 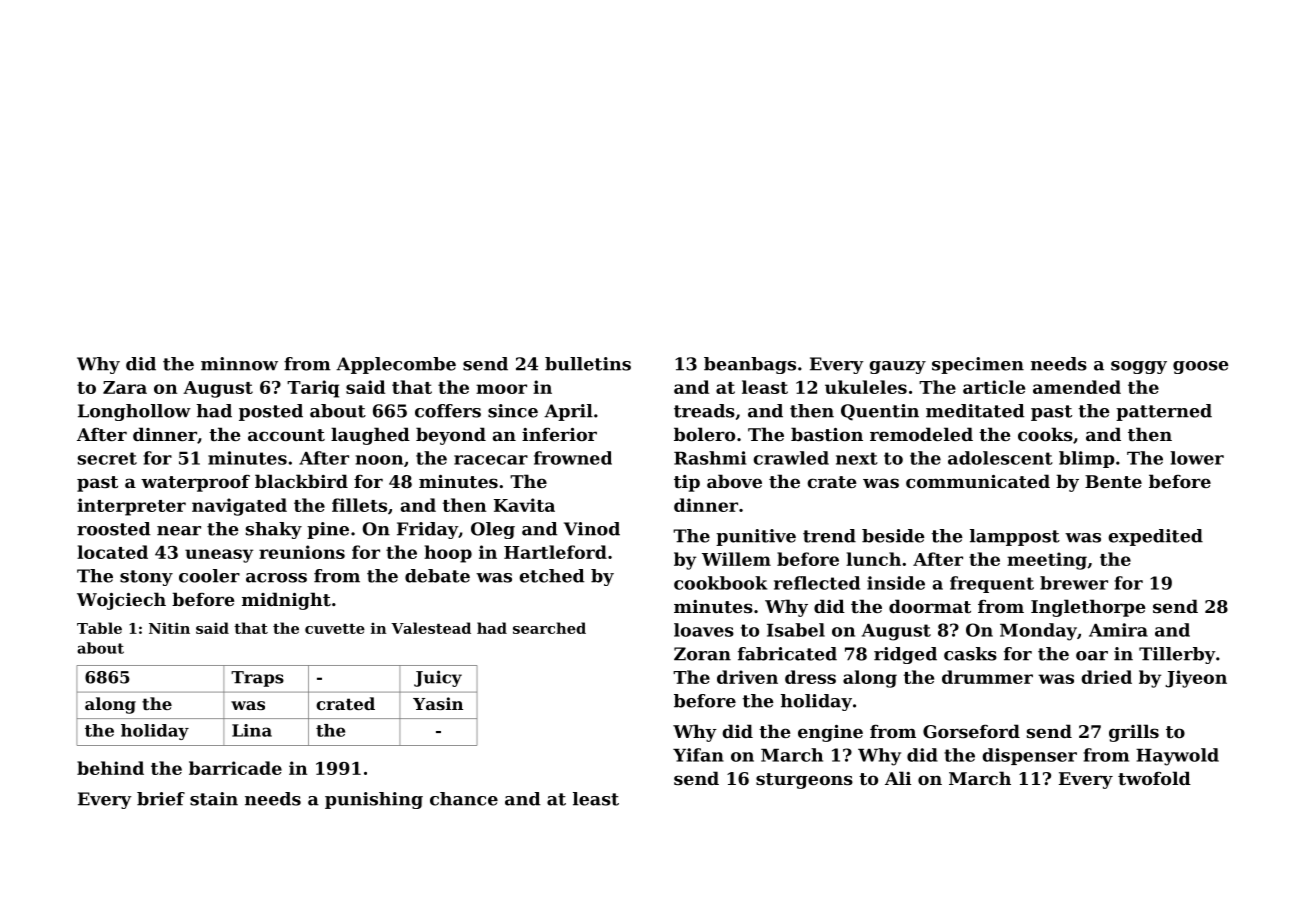 I want to click on minnow, so click(x=239, y=364).
